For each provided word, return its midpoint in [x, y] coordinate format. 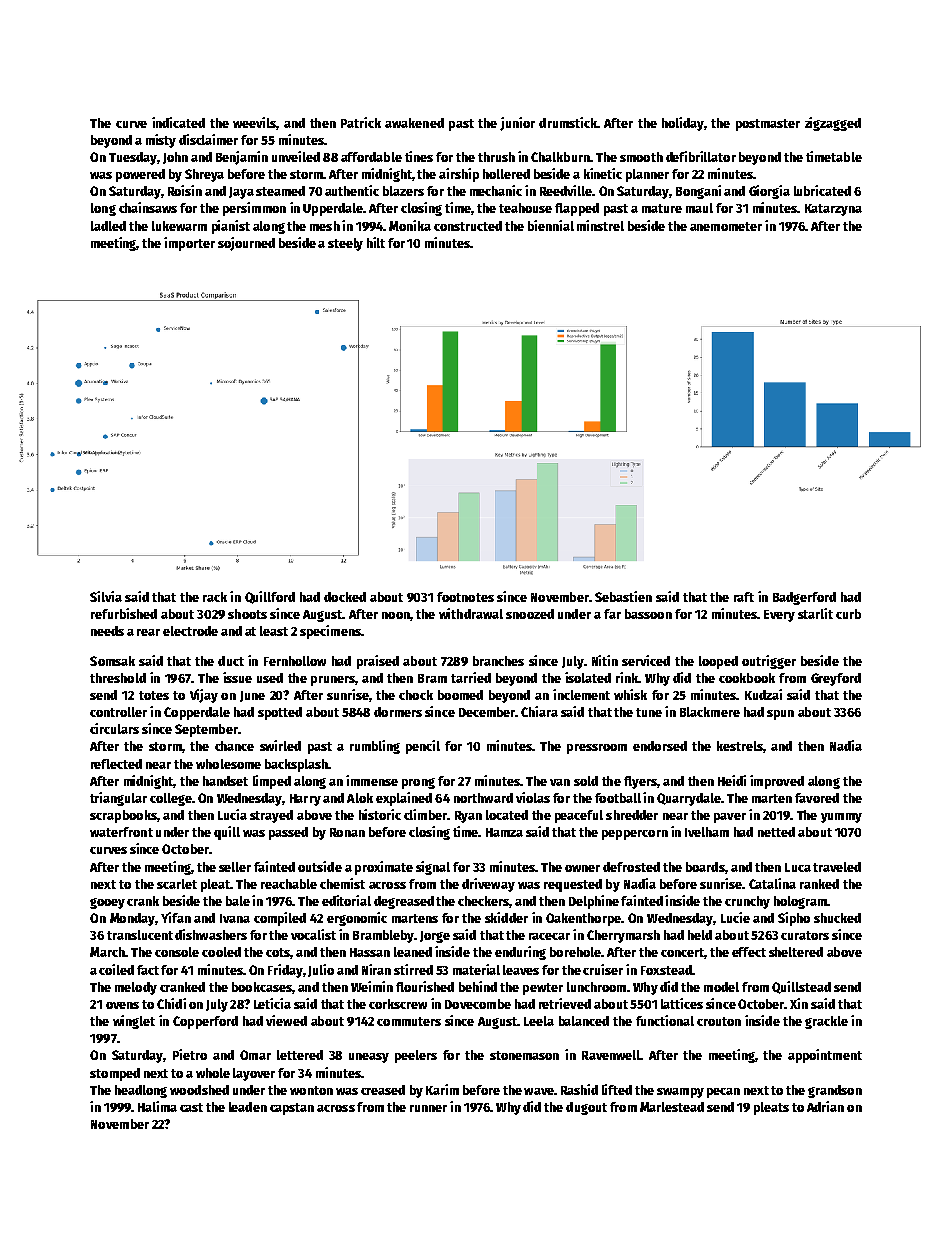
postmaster [768, 125]
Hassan [370, 952]
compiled [280, 919]
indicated [178, 122]
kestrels [740, 746]
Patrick [361, 122]
